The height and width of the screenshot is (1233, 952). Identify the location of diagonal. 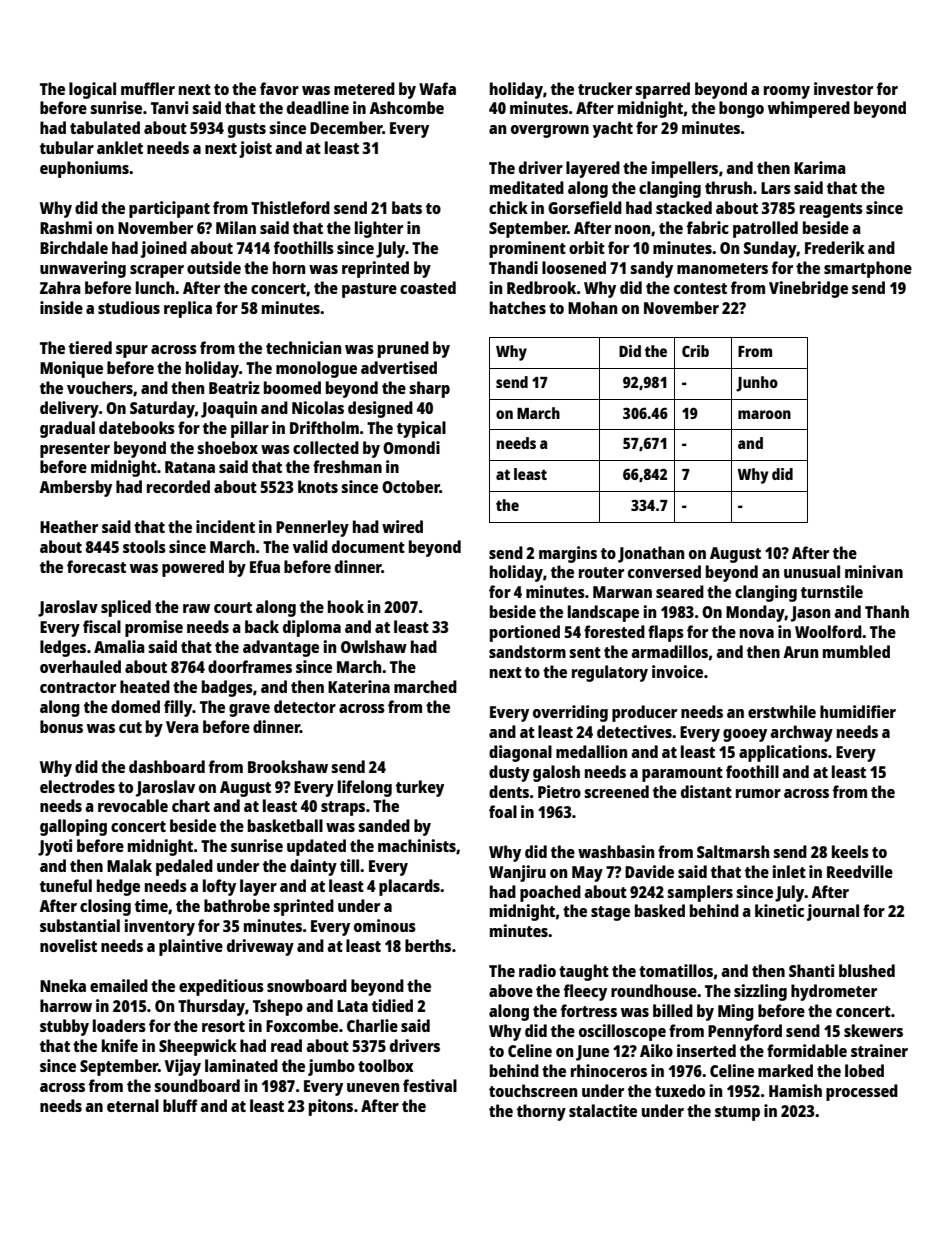
(520, 753).
